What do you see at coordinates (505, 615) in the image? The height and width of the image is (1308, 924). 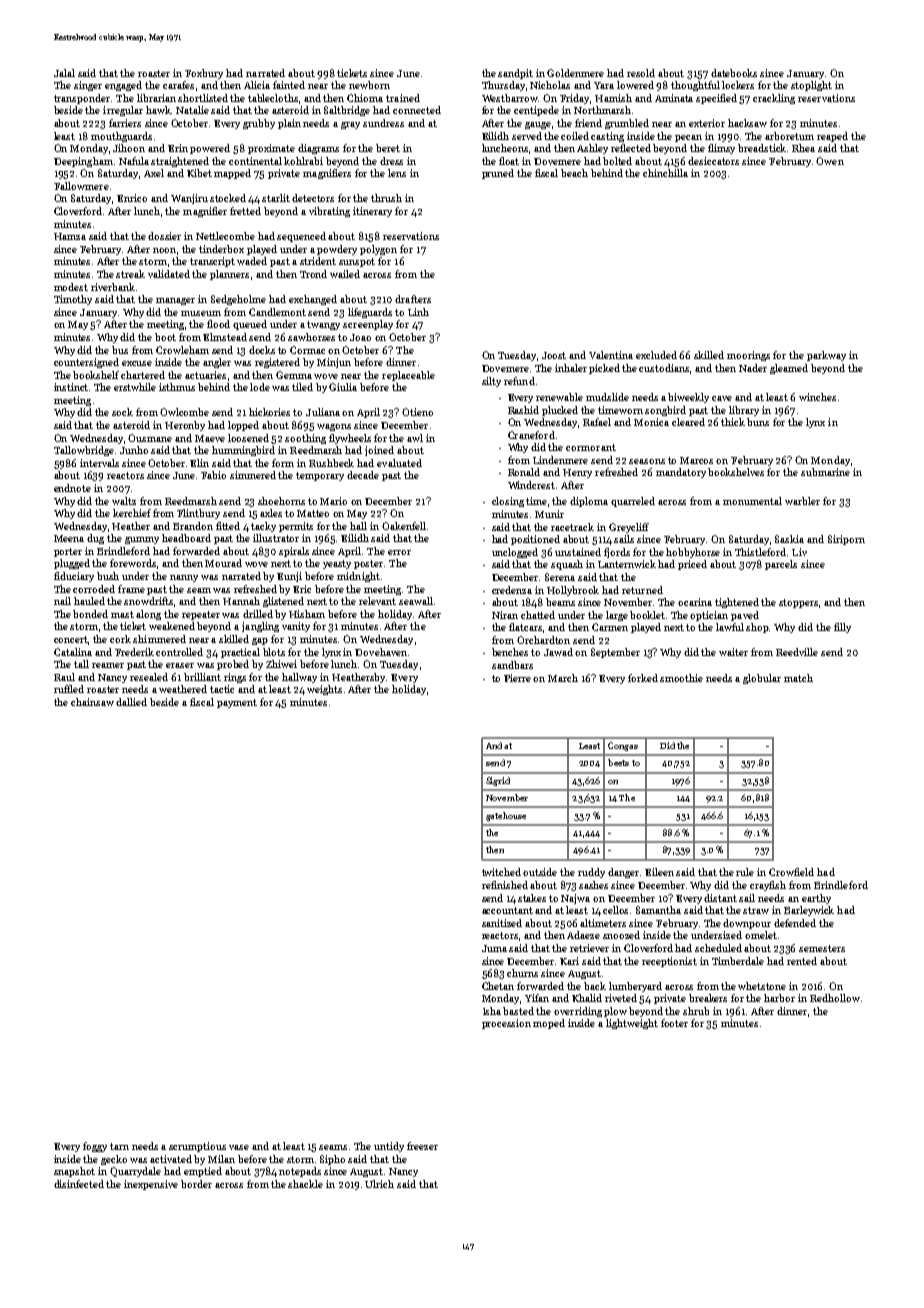 I see `Niran` at bounding box center [505, 615].
